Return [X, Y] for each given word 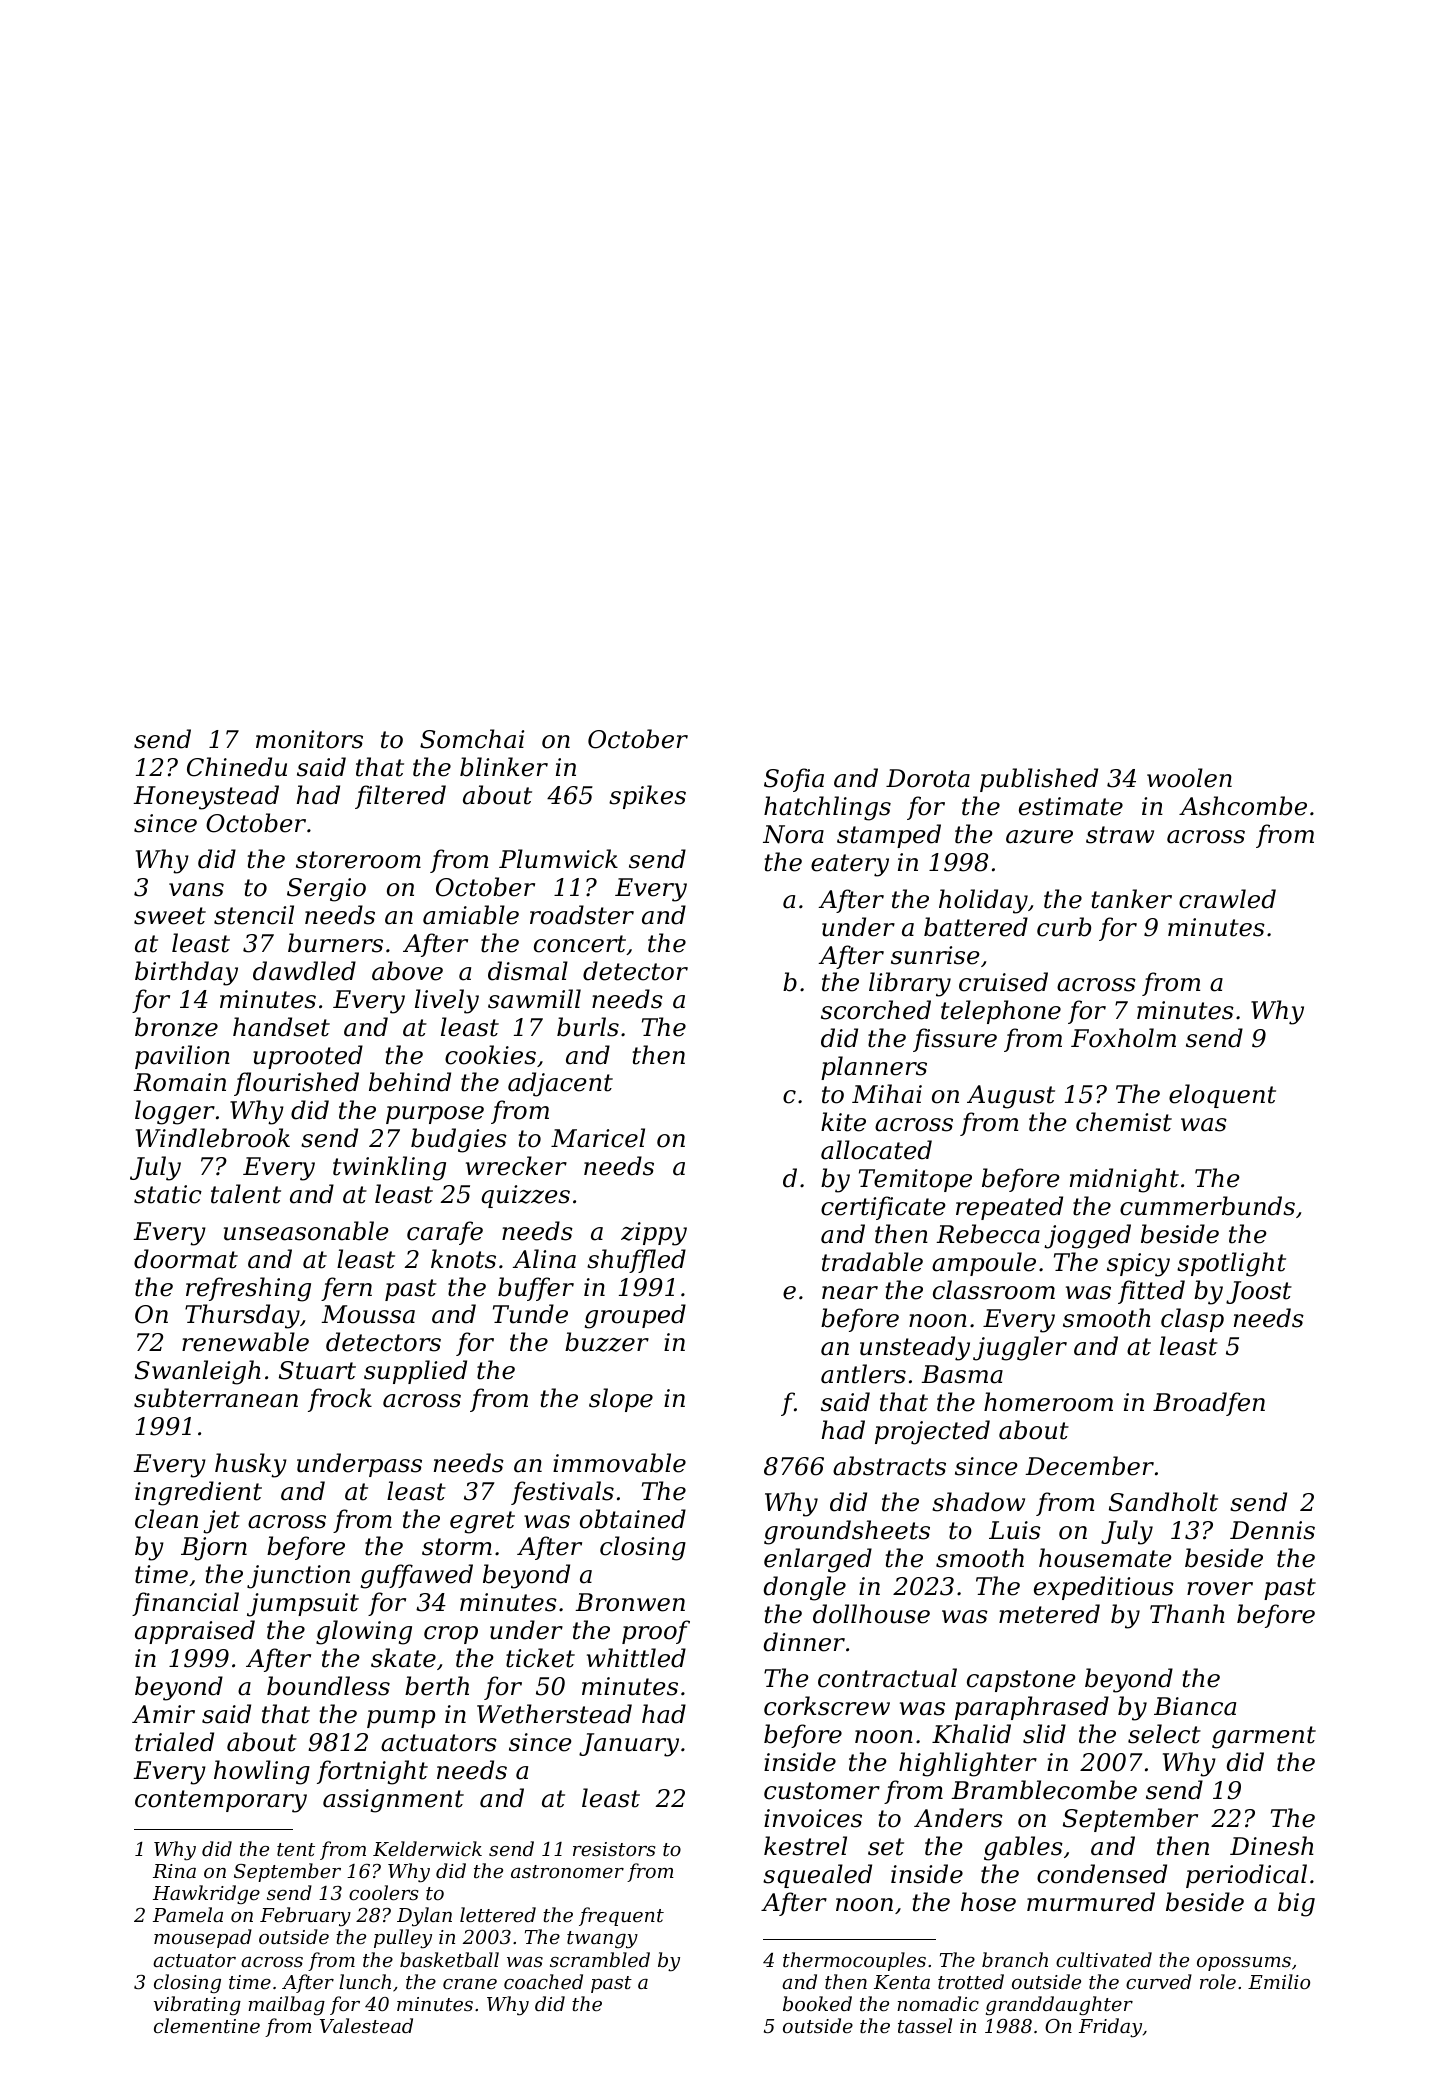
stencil [254, 915]
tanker [1132, 899]
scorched [876, 1010]
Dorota [928, 778]
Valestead [366, 2025]
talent [246, 1194]
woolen [1189, 778]
